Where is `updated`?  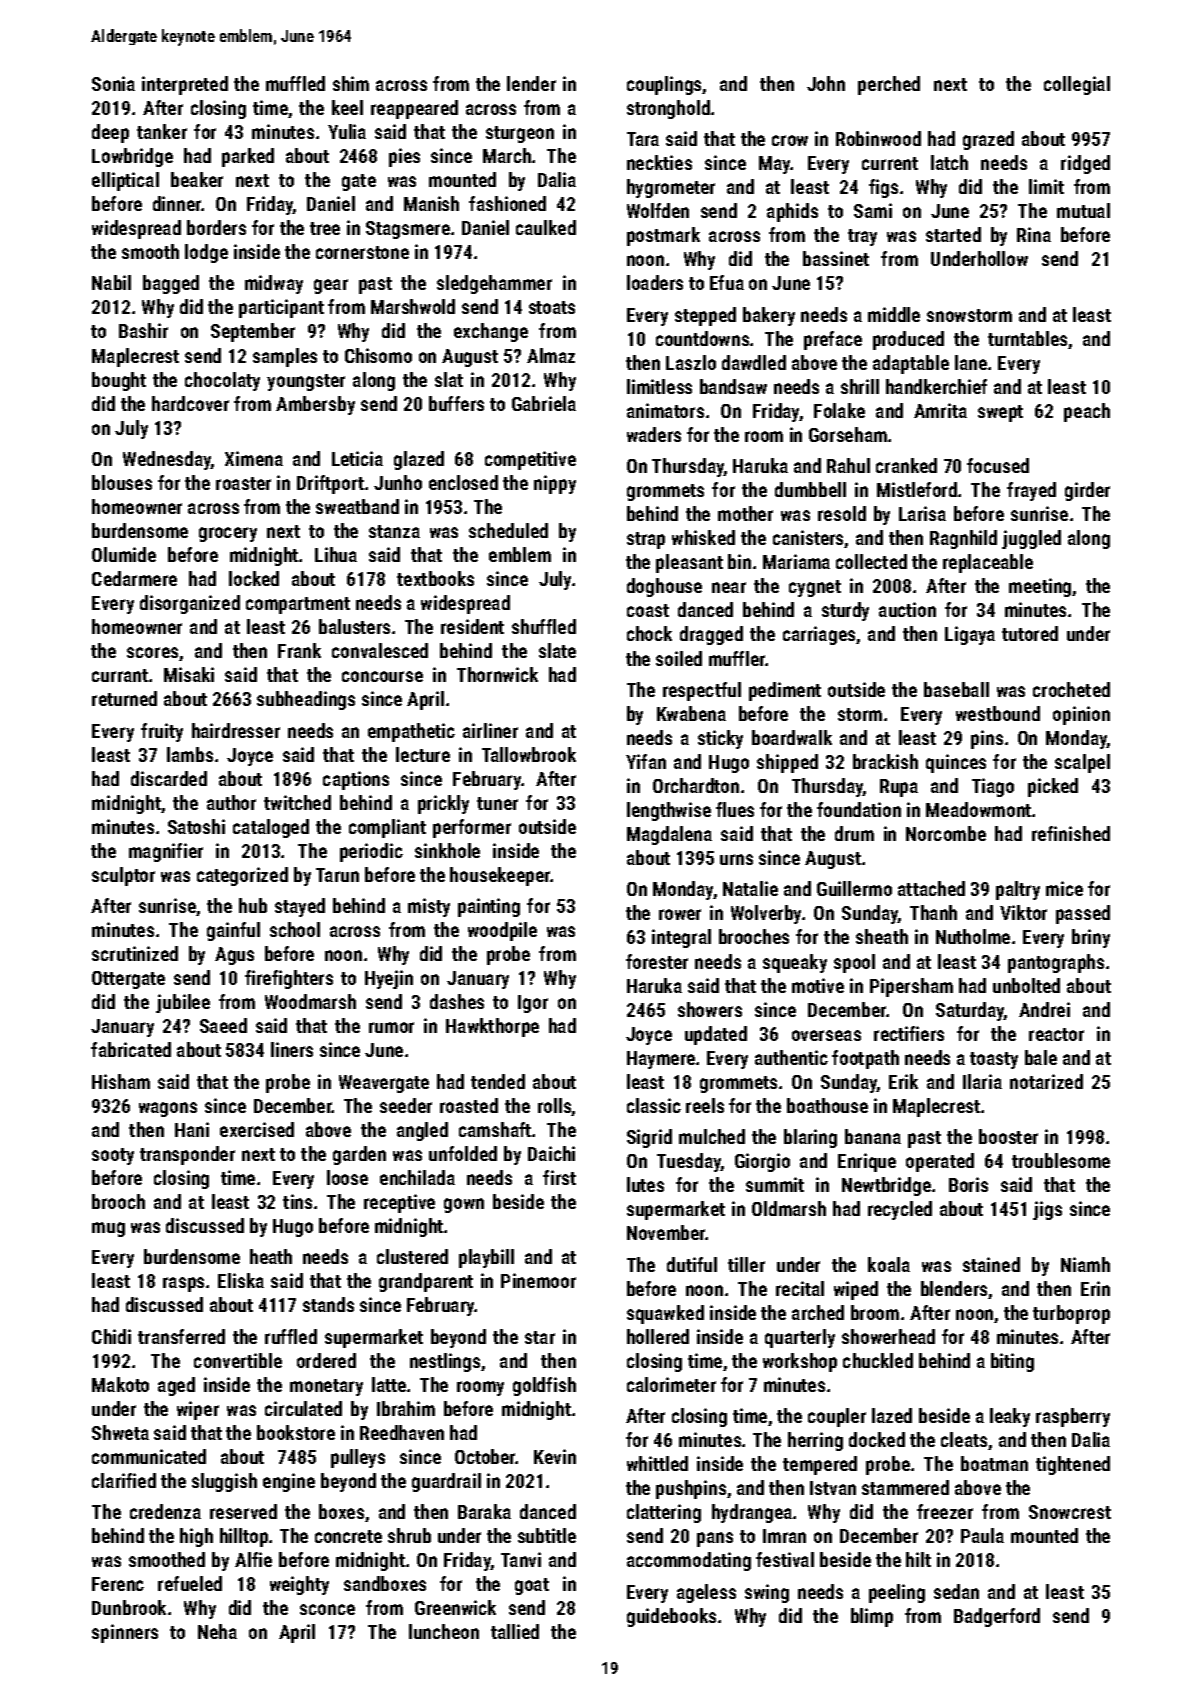 updated is located at coordinates (716, 1035).
